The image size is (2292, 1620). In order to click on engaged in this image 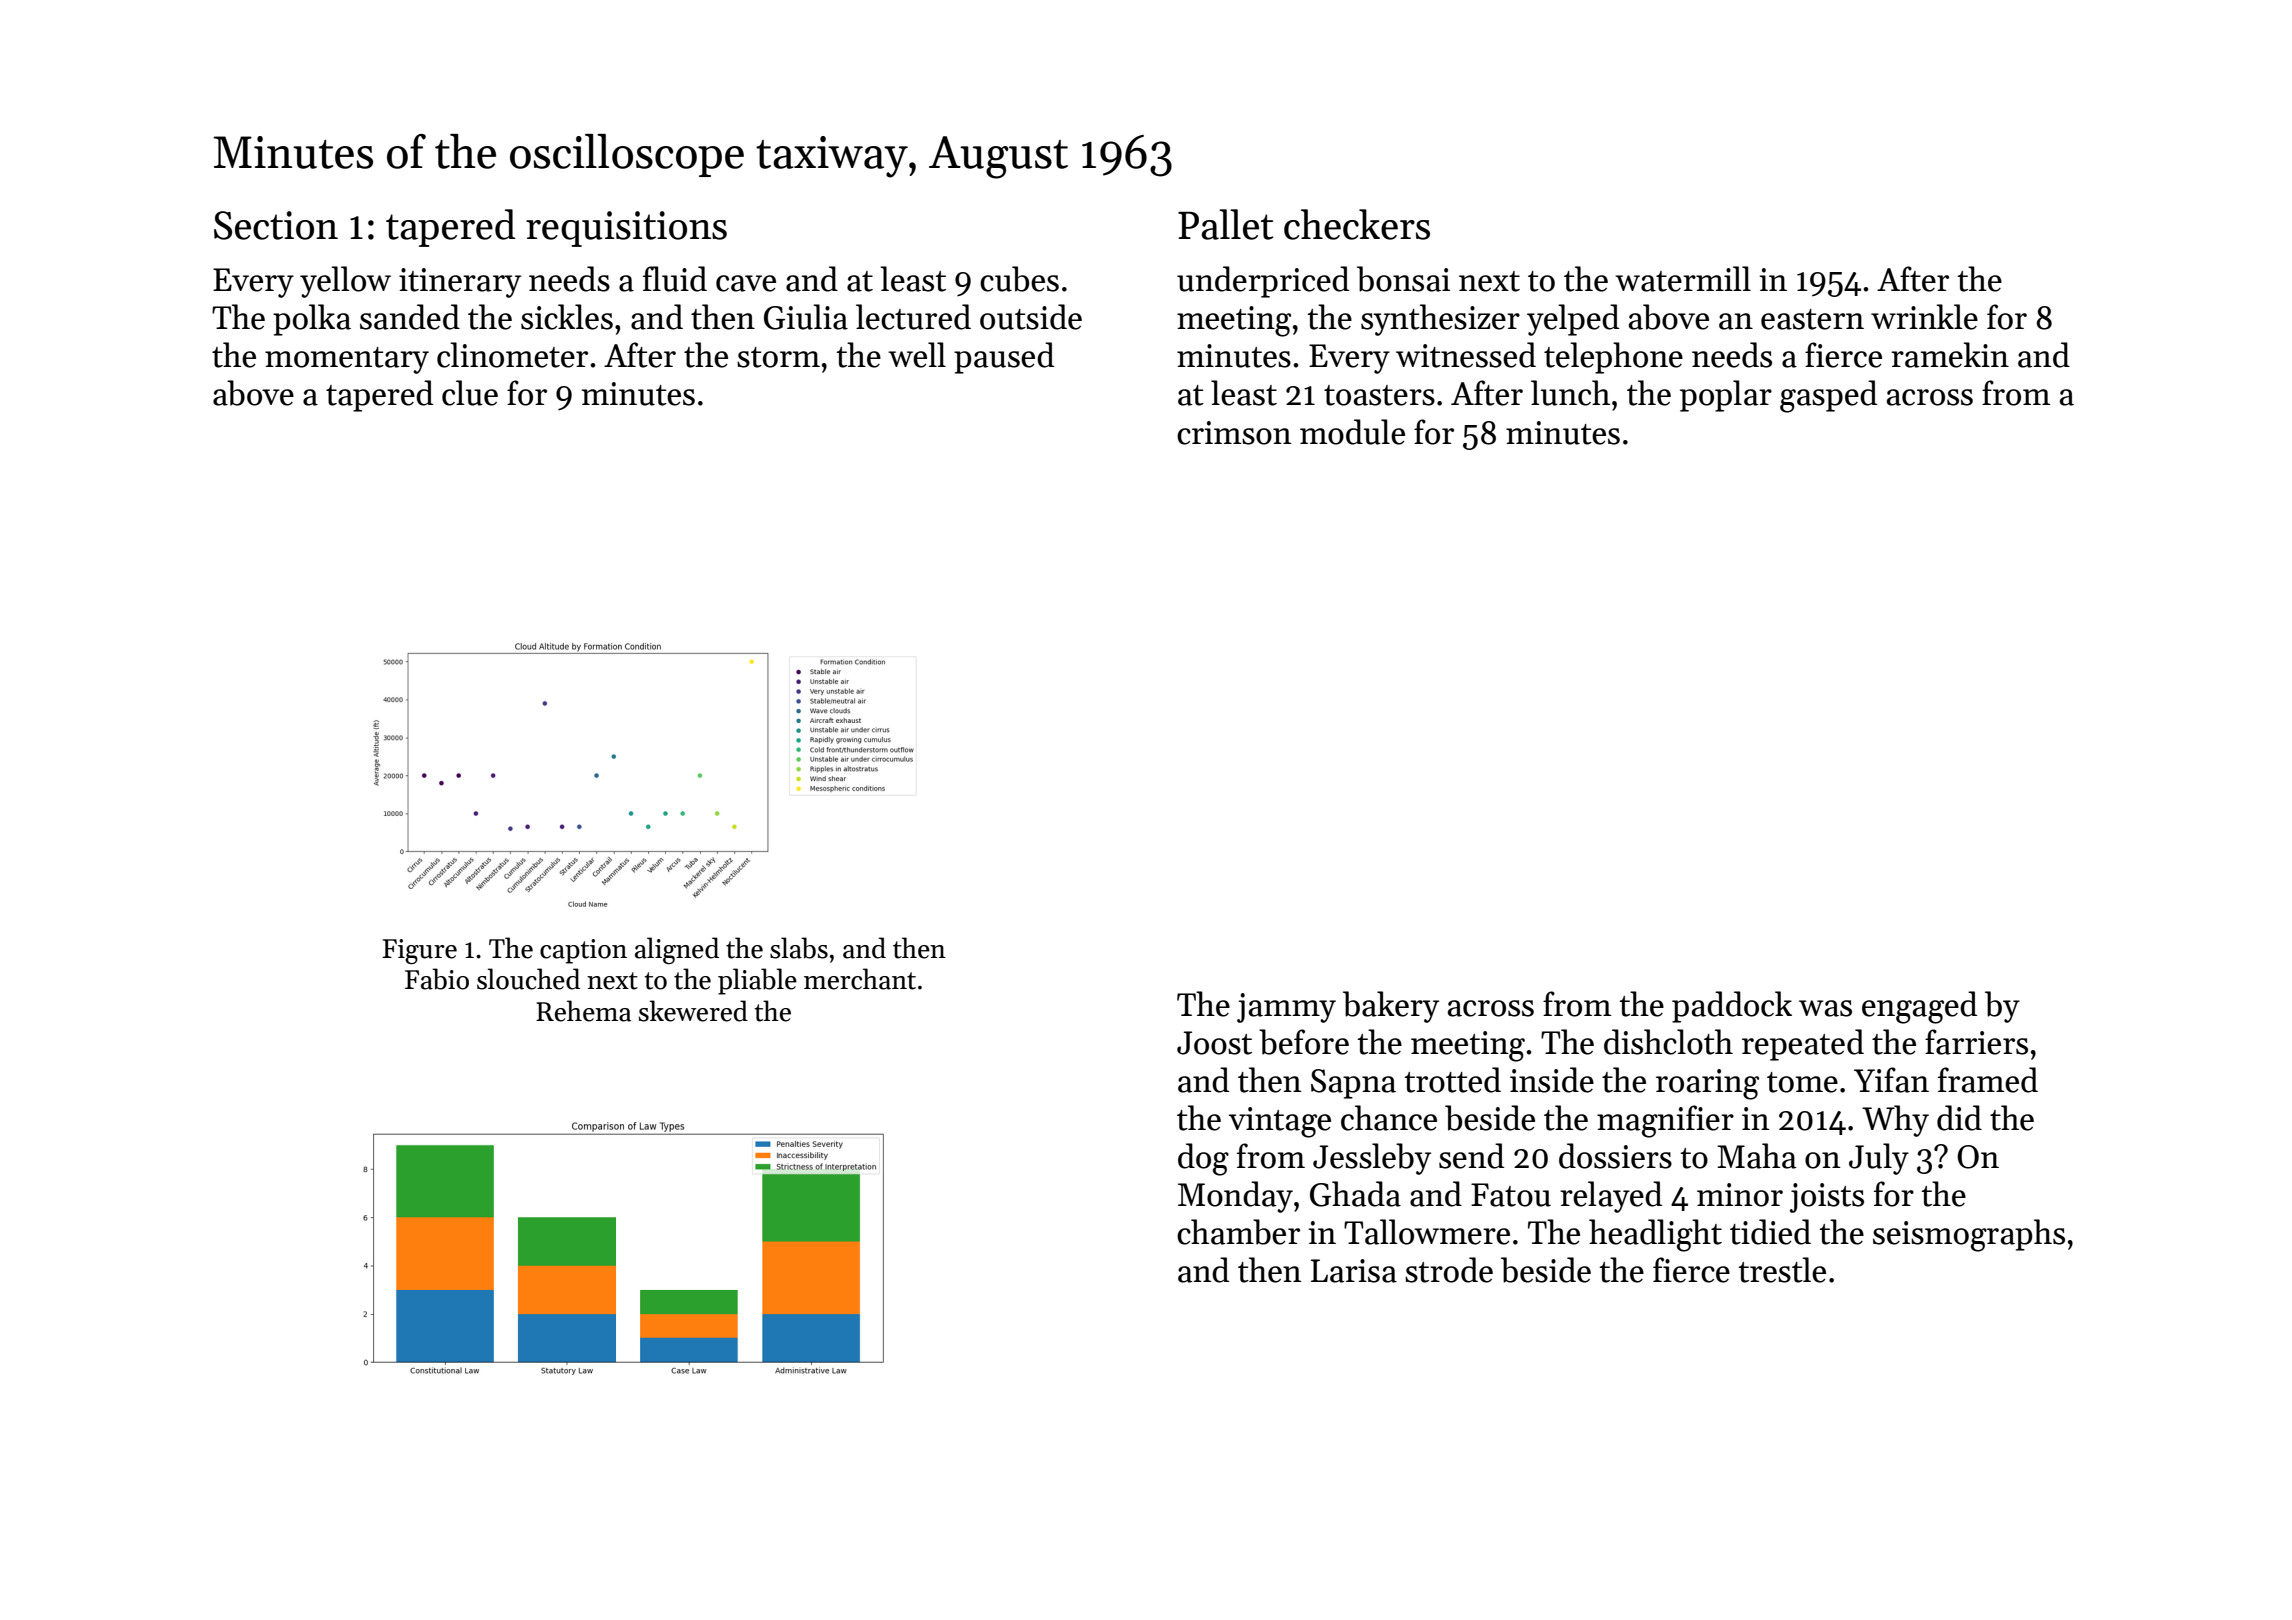, I will do `click(1919, 1007)`.
